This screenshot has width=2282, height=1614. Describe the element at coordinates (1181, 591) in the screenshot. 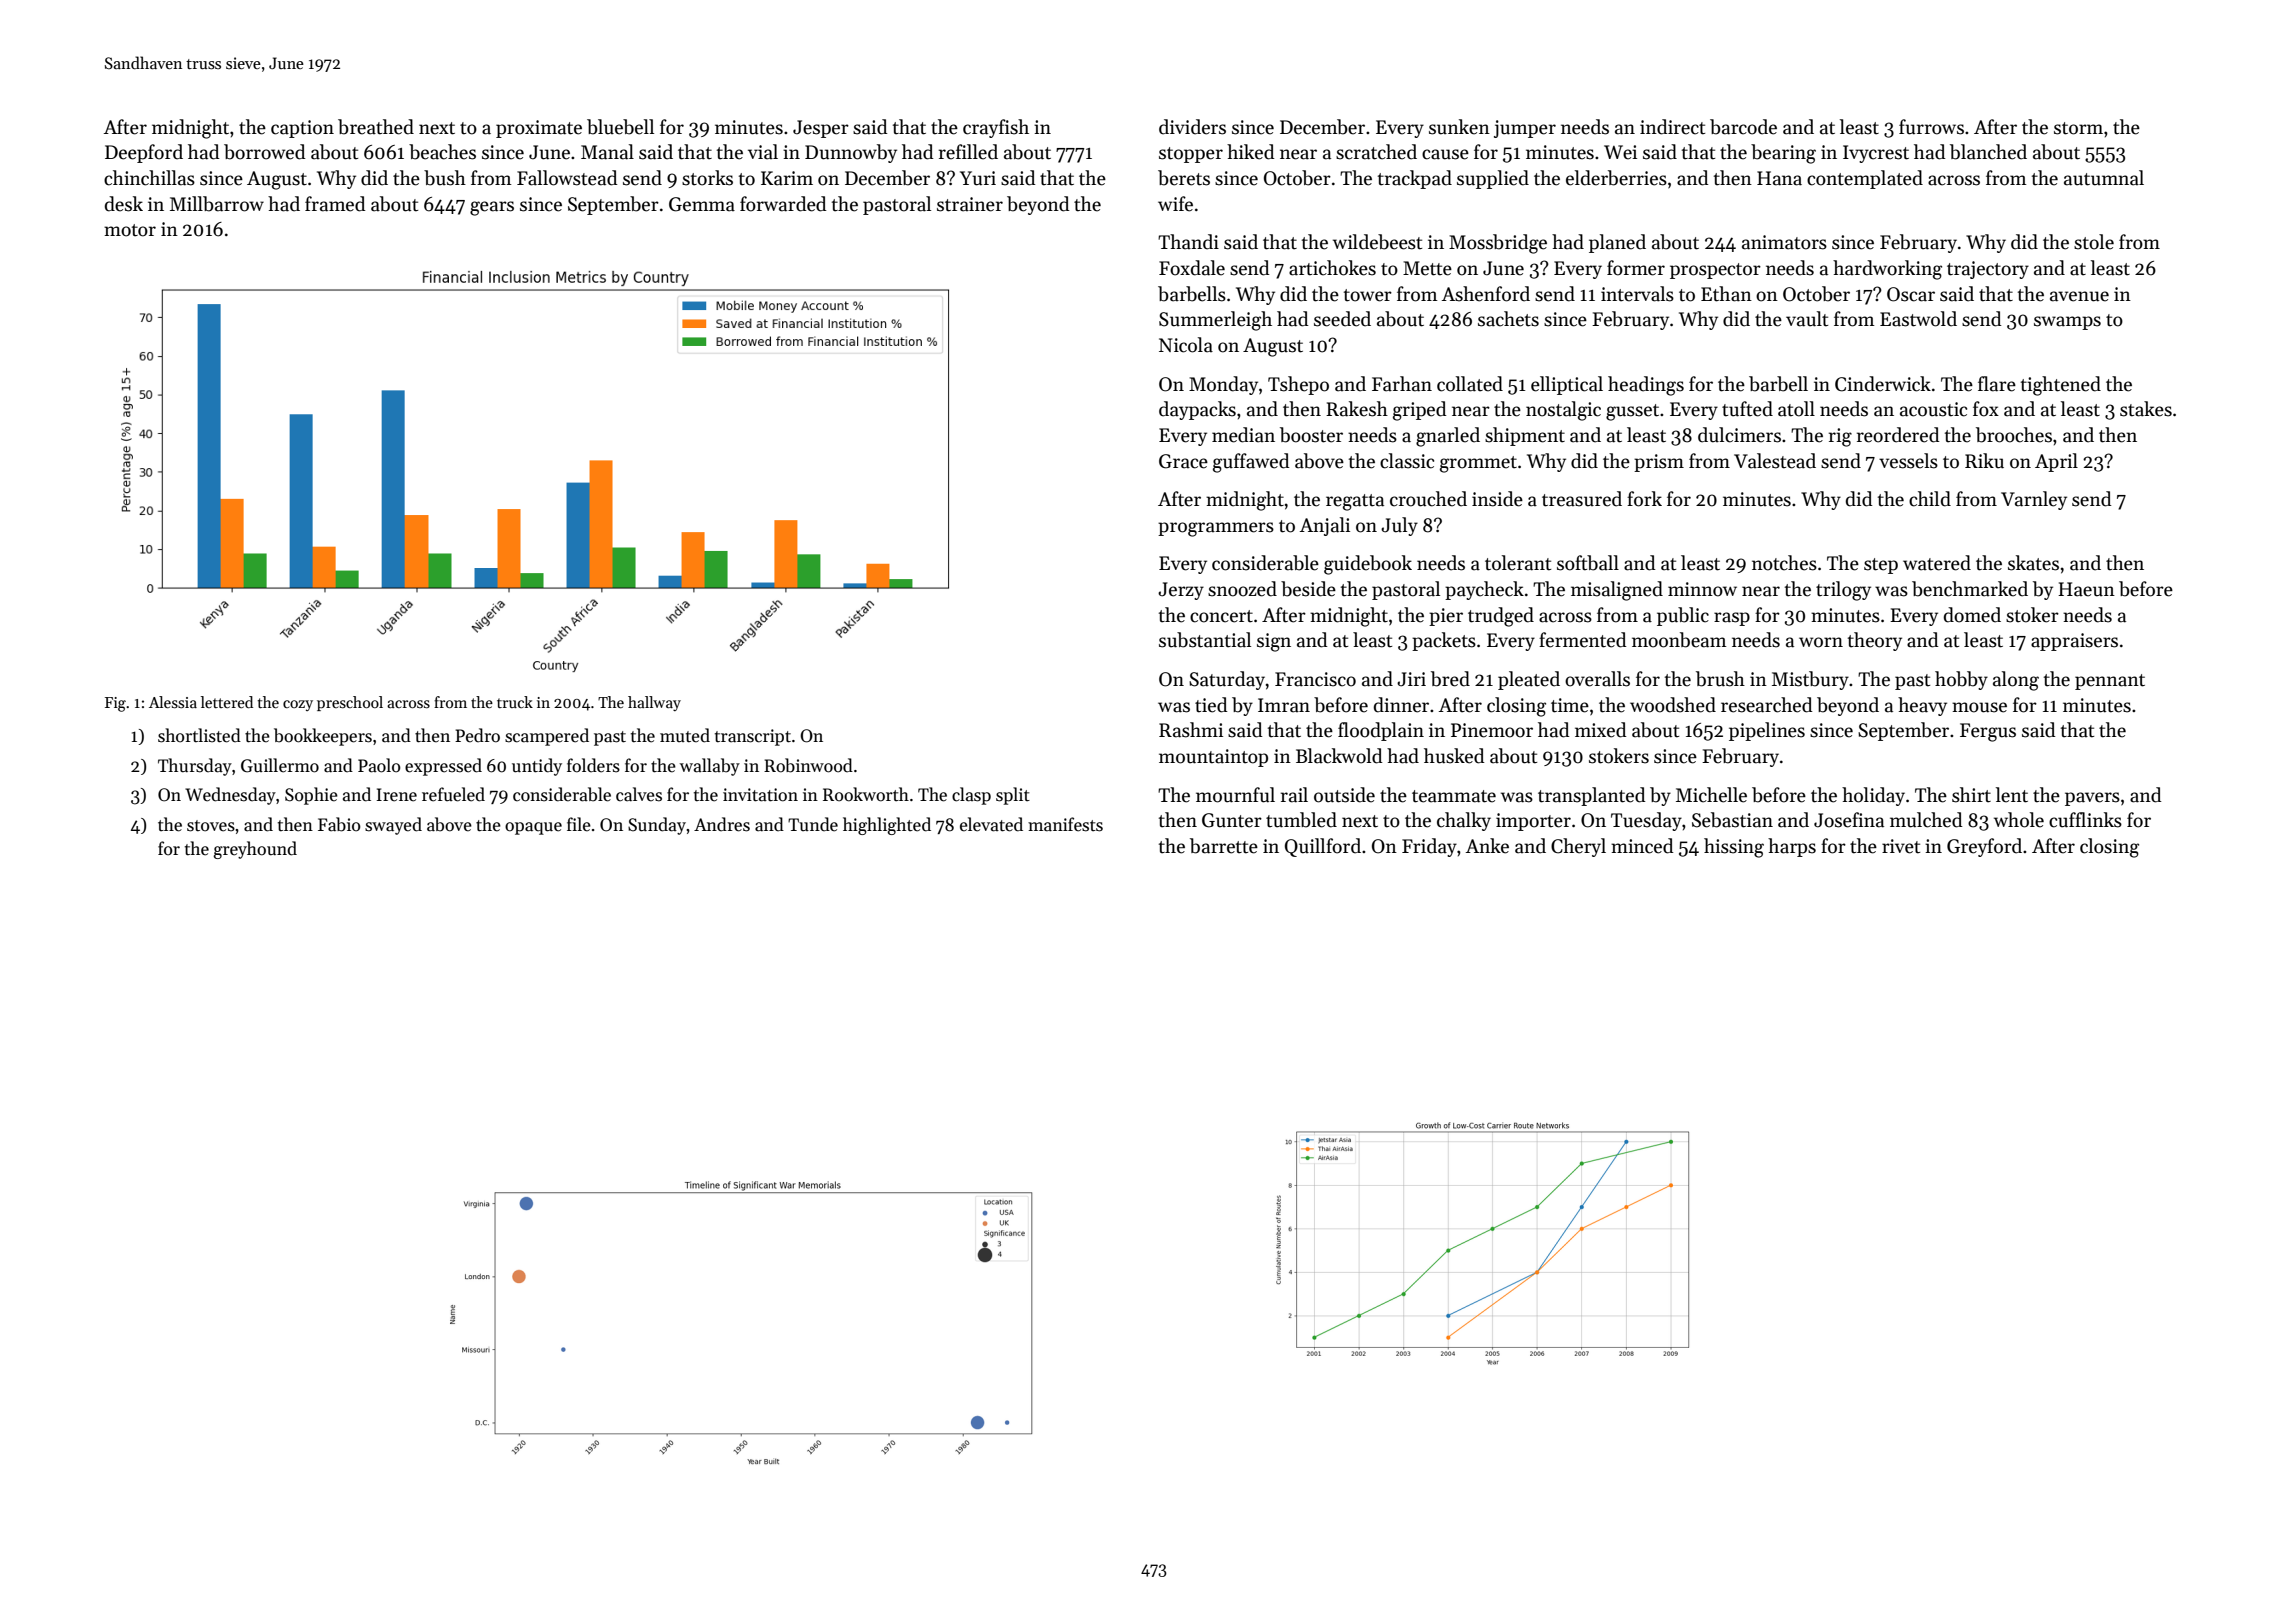

I see `Jerzy` at that location.
